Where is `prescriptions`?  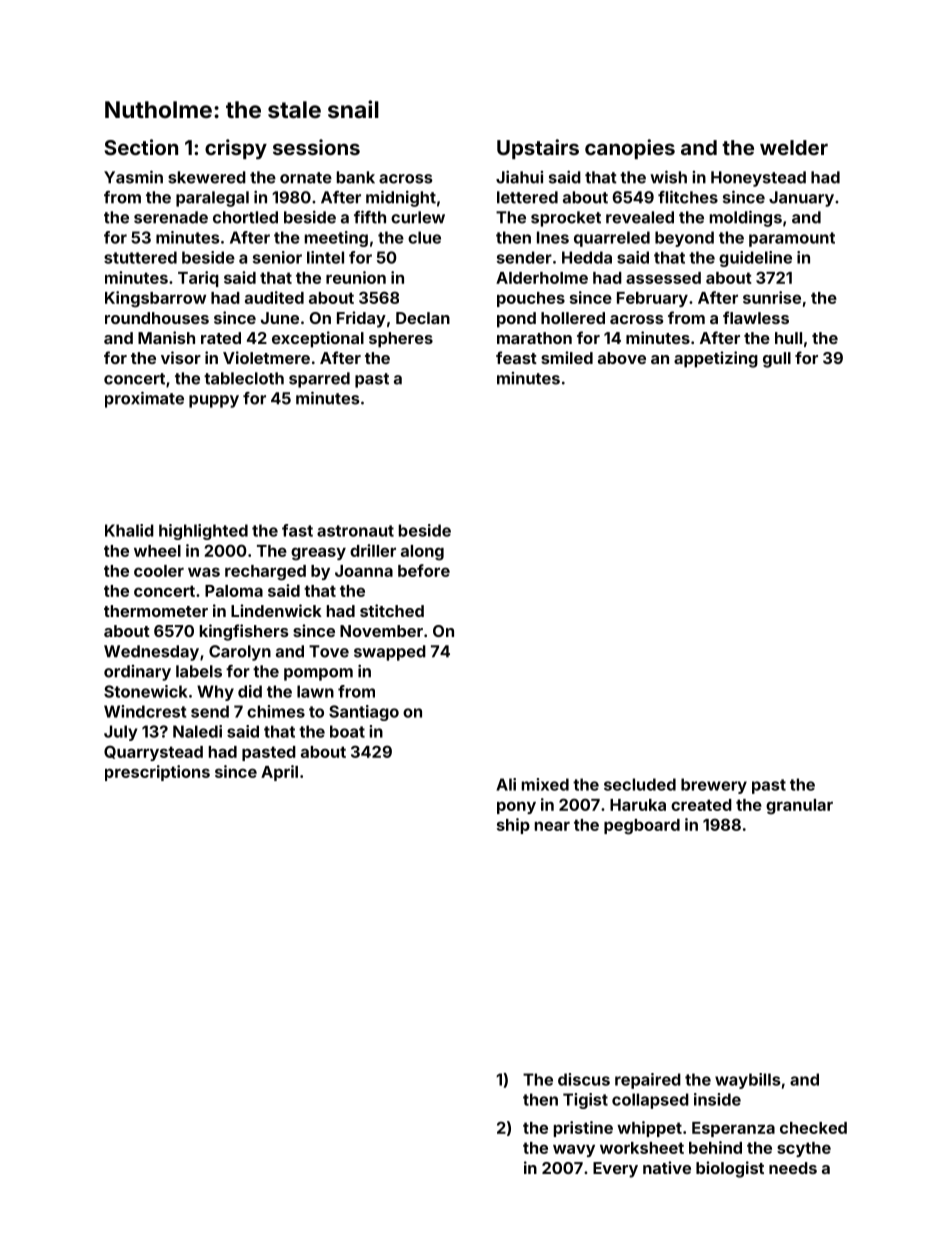 prescriptions is located at coordinates (157, 773).
